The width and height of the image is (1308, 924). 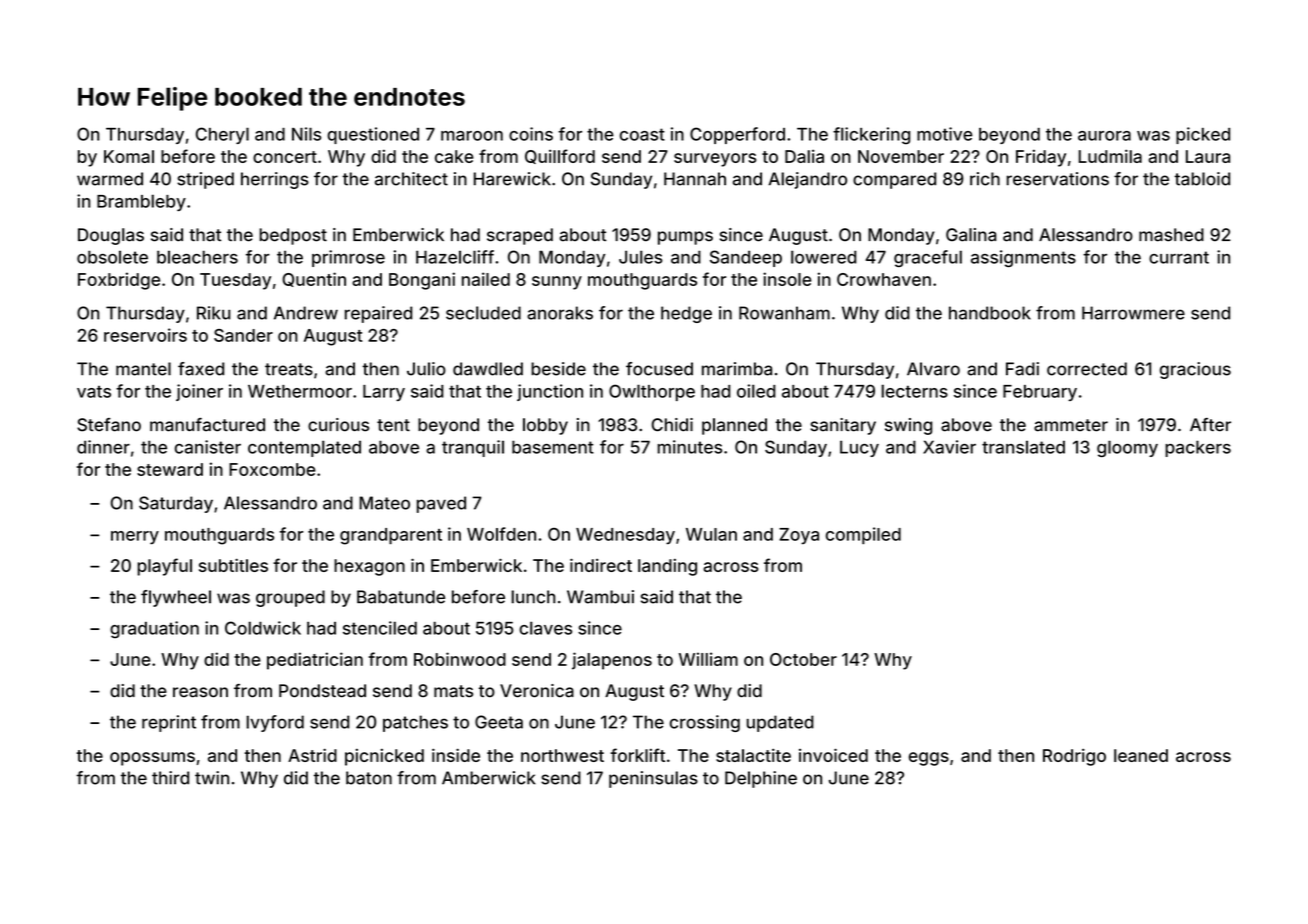 I want to click on Stefano, so click(x=109, y=425).
